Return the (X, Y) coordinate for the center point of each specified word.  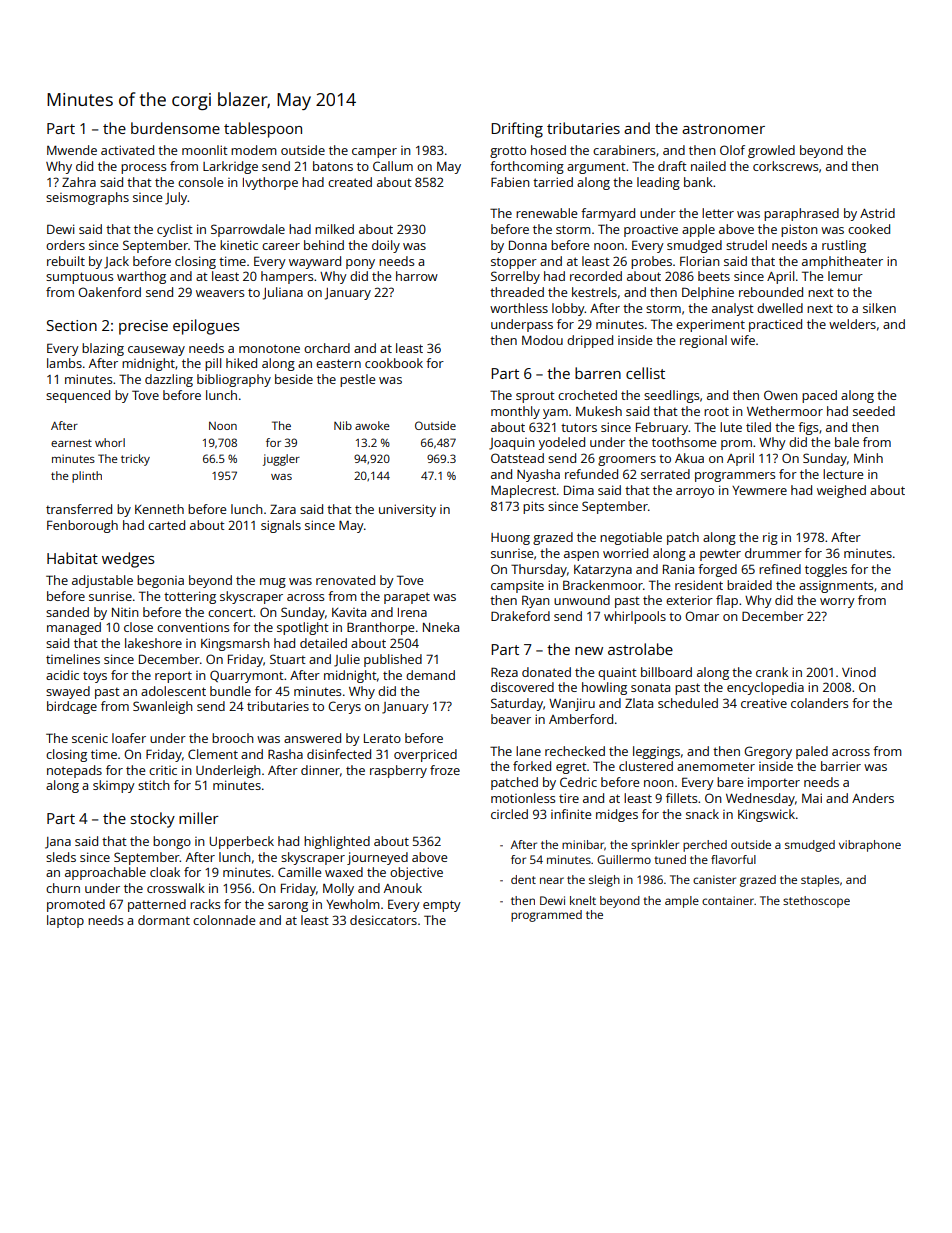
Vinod (859, 672)
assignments (836, 587)
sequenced (78, 396)
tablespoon (263, 130)
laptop (65, 921)
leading (658, 183)
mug (273, 583)
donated (546, 672)
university (407, 510)
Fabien (510, 182)
